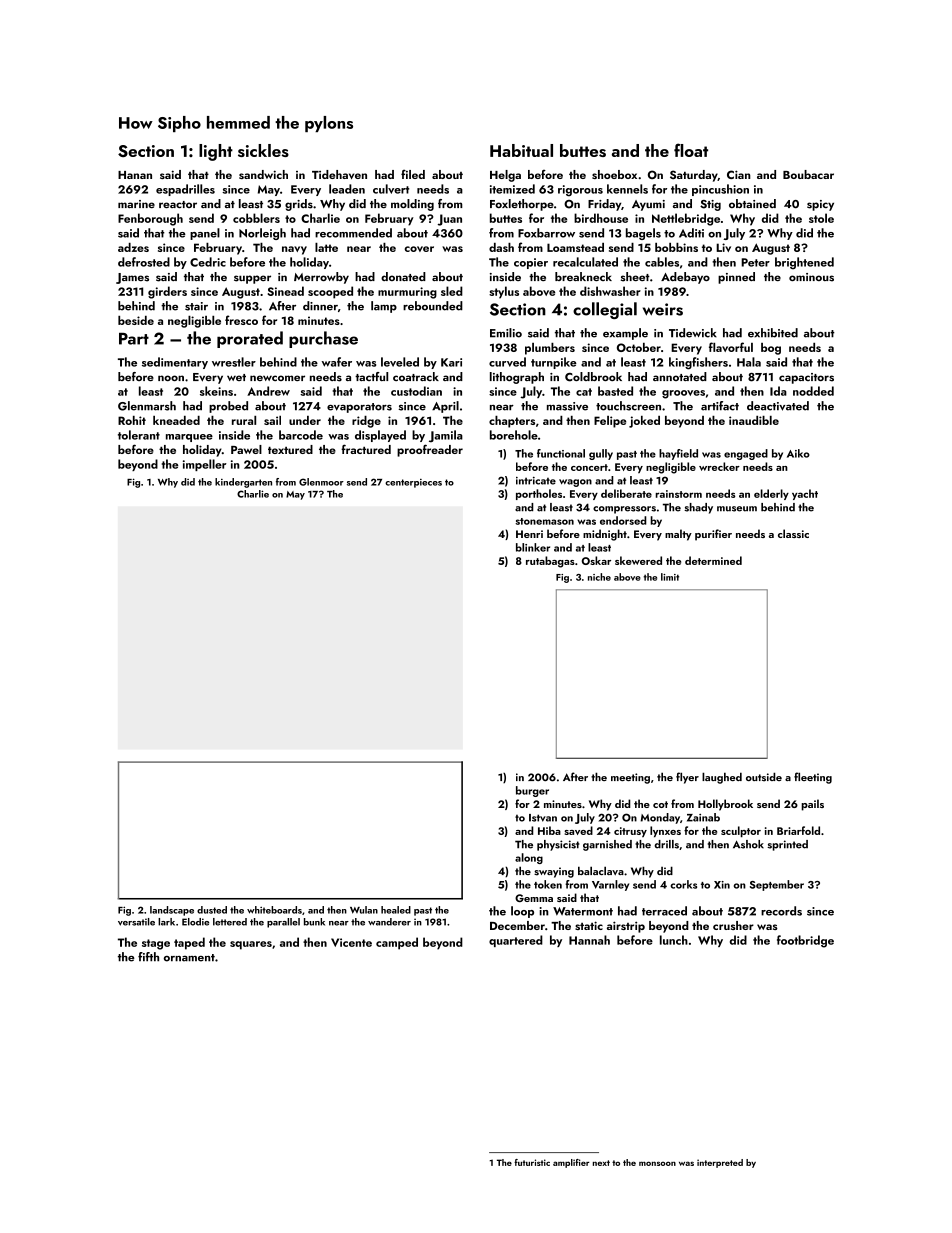 This screenshot has width=952, height=1233. What do you see at coordinates (263, 150) in the screenshot?
I see `sickles` at bounding box center [263, 150].
